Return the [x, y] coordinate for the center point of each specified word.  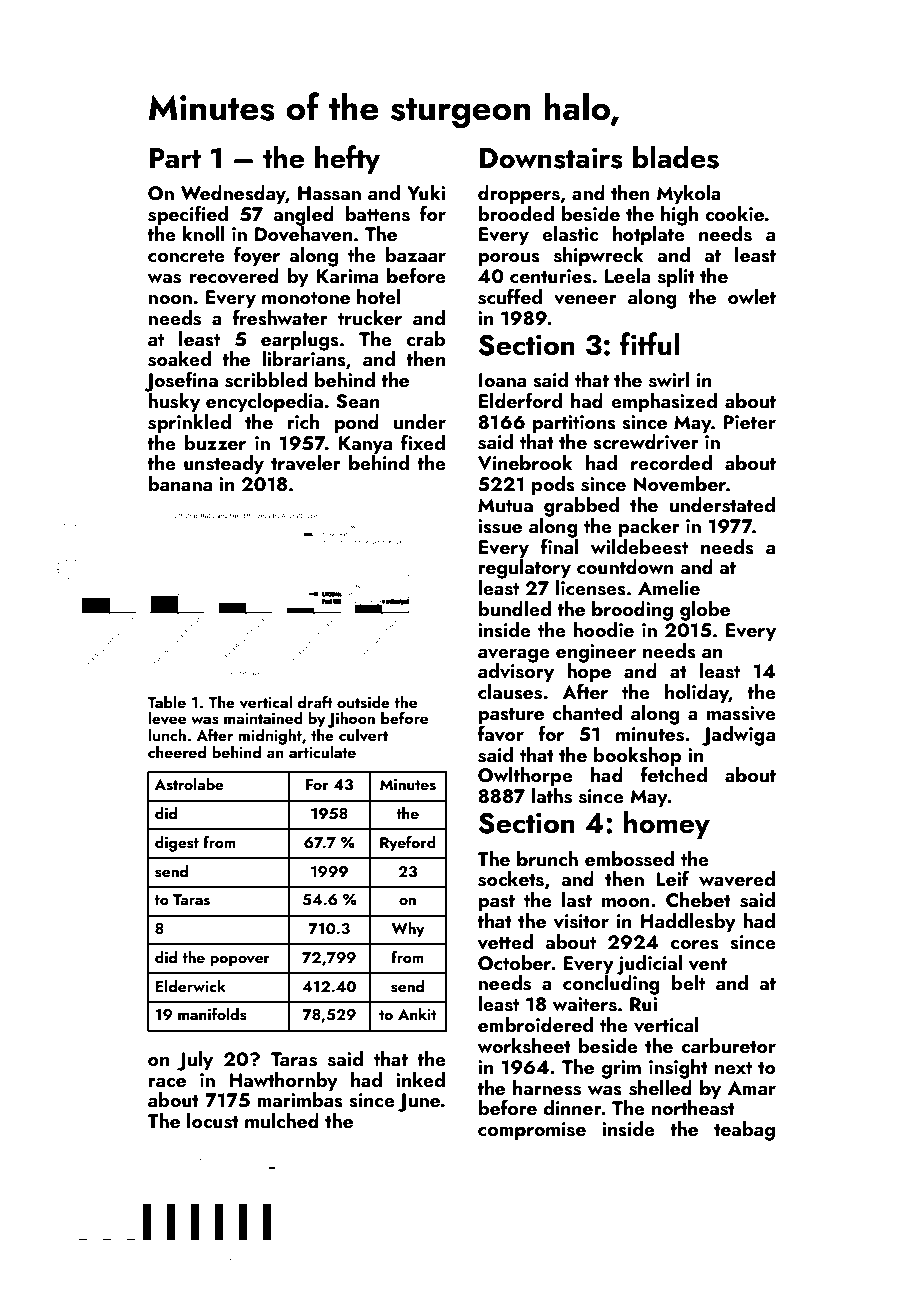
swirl [669, 380]
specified [188, 215]
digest [177, 844]
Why [408, 930]
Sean [358, 401]
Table [166, 702]
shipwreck [599, 257]
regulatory [524, 569]
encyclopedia [264, 403]
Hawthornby [283, 1082]
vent [708, 964]
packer [649, 528]
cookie [734, 213]
